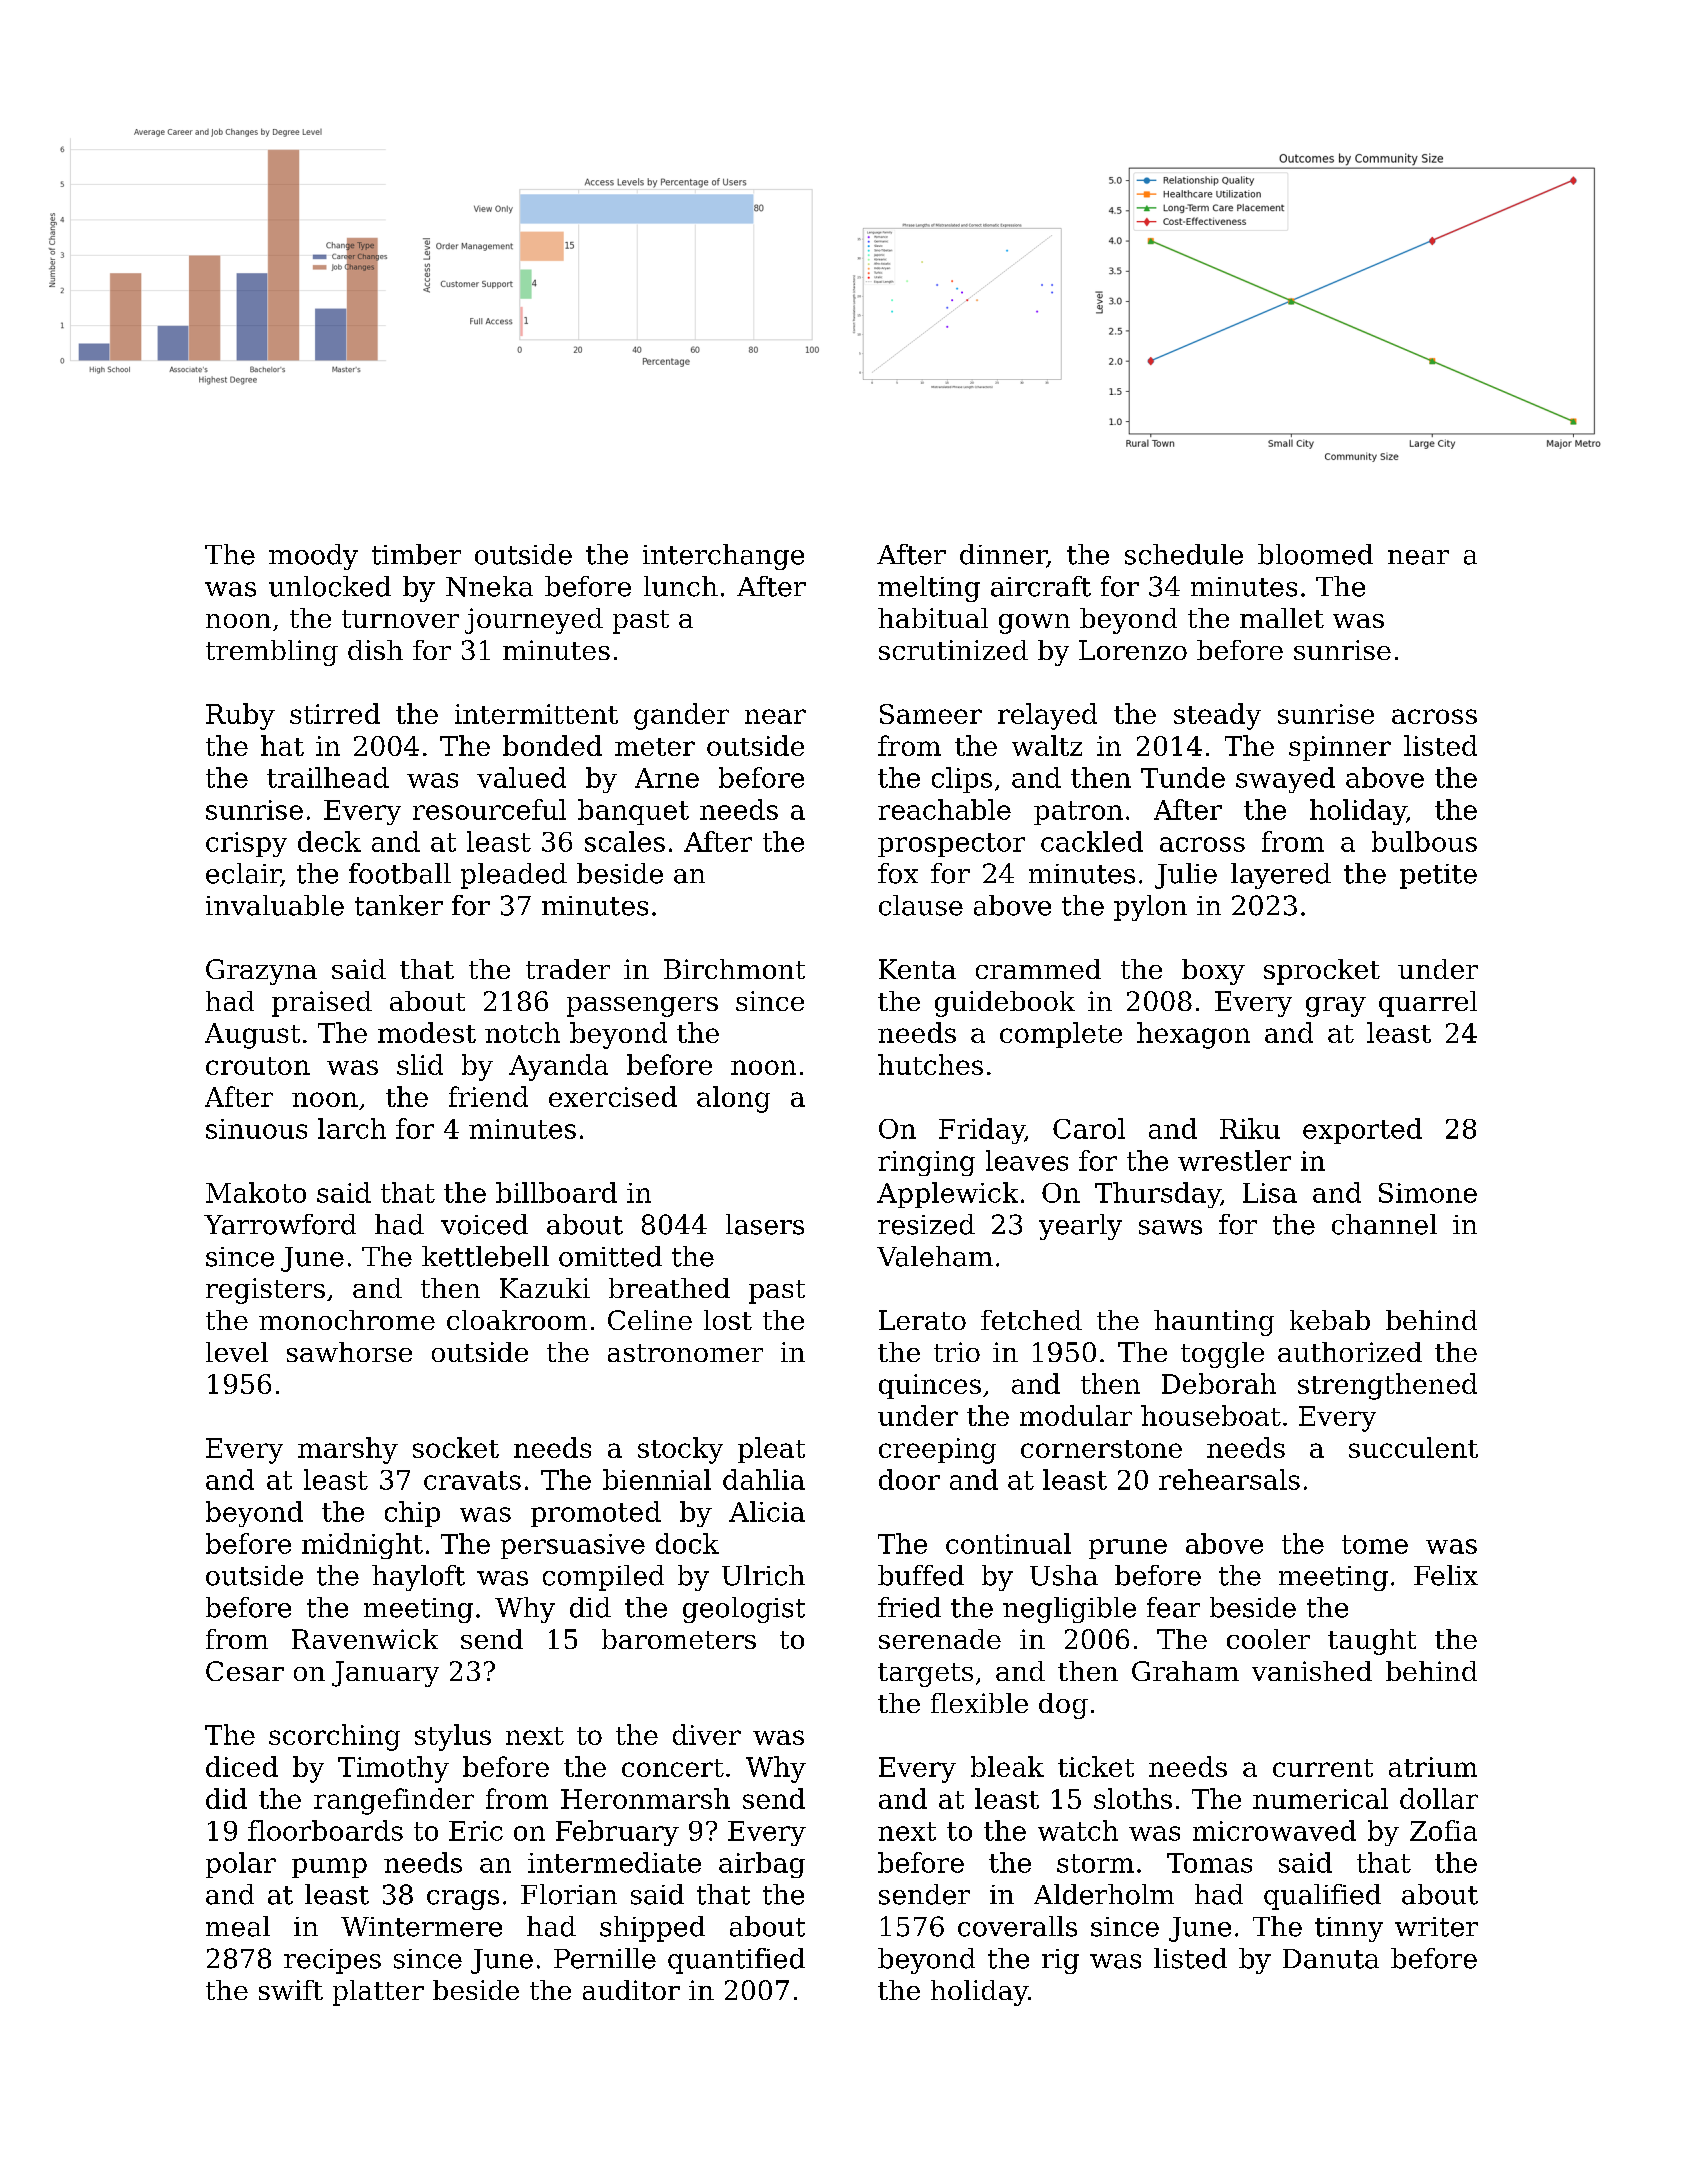 The height and width of the document is (2178, 1683). I want to click on layered, so click(1281, 876).
